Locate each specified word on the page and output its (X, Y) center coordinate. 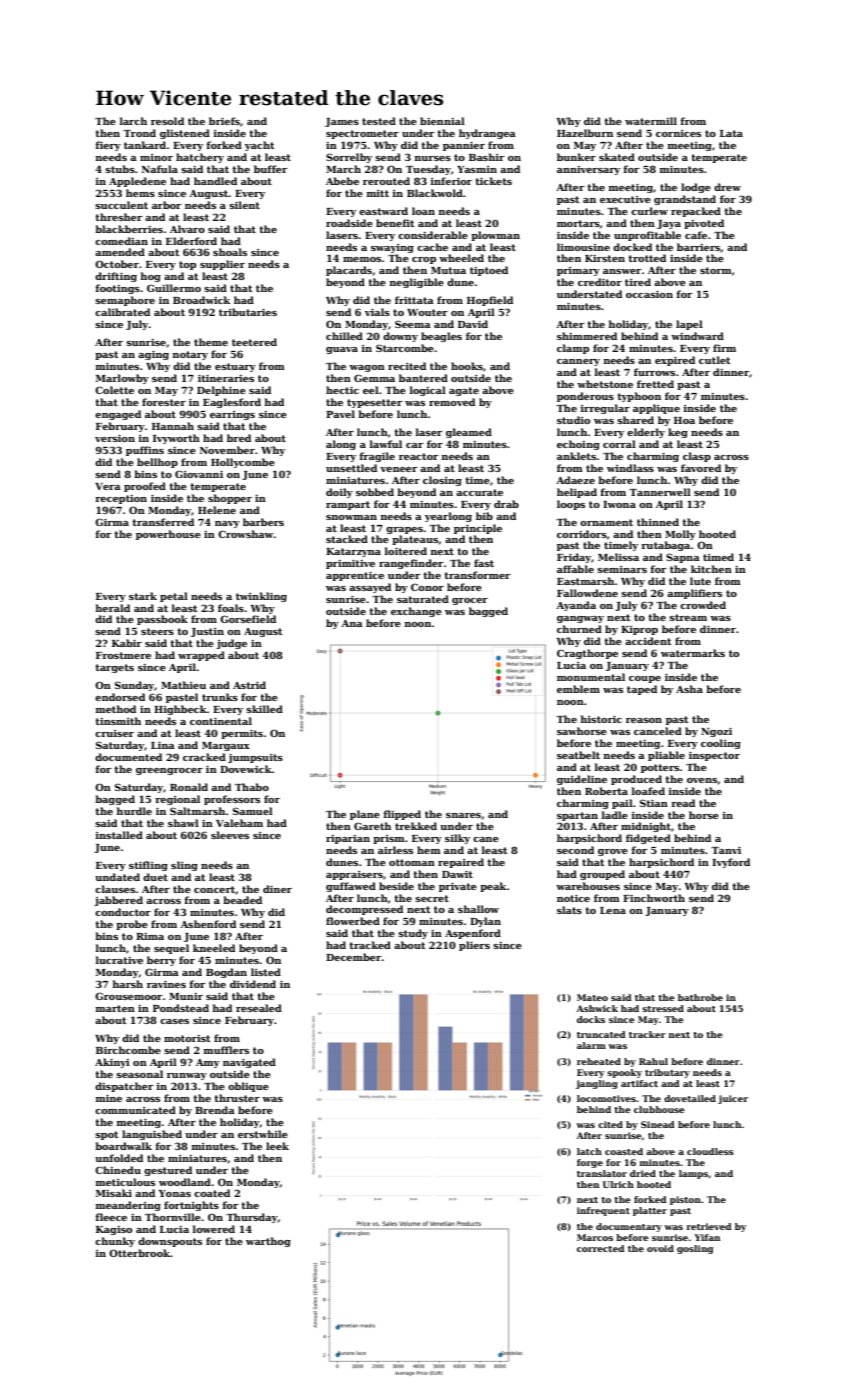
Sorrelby (349, 158)
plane (365, 815)
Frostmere (123, 655)
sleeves (230, 835)
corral (619, 444)
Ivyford (731, 863)
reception (121, 499)
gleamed (469, 433)
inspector (714, 756)
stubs (120, 169)
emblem (578, 689)
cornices (678, 133)
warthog (268, 1242)
